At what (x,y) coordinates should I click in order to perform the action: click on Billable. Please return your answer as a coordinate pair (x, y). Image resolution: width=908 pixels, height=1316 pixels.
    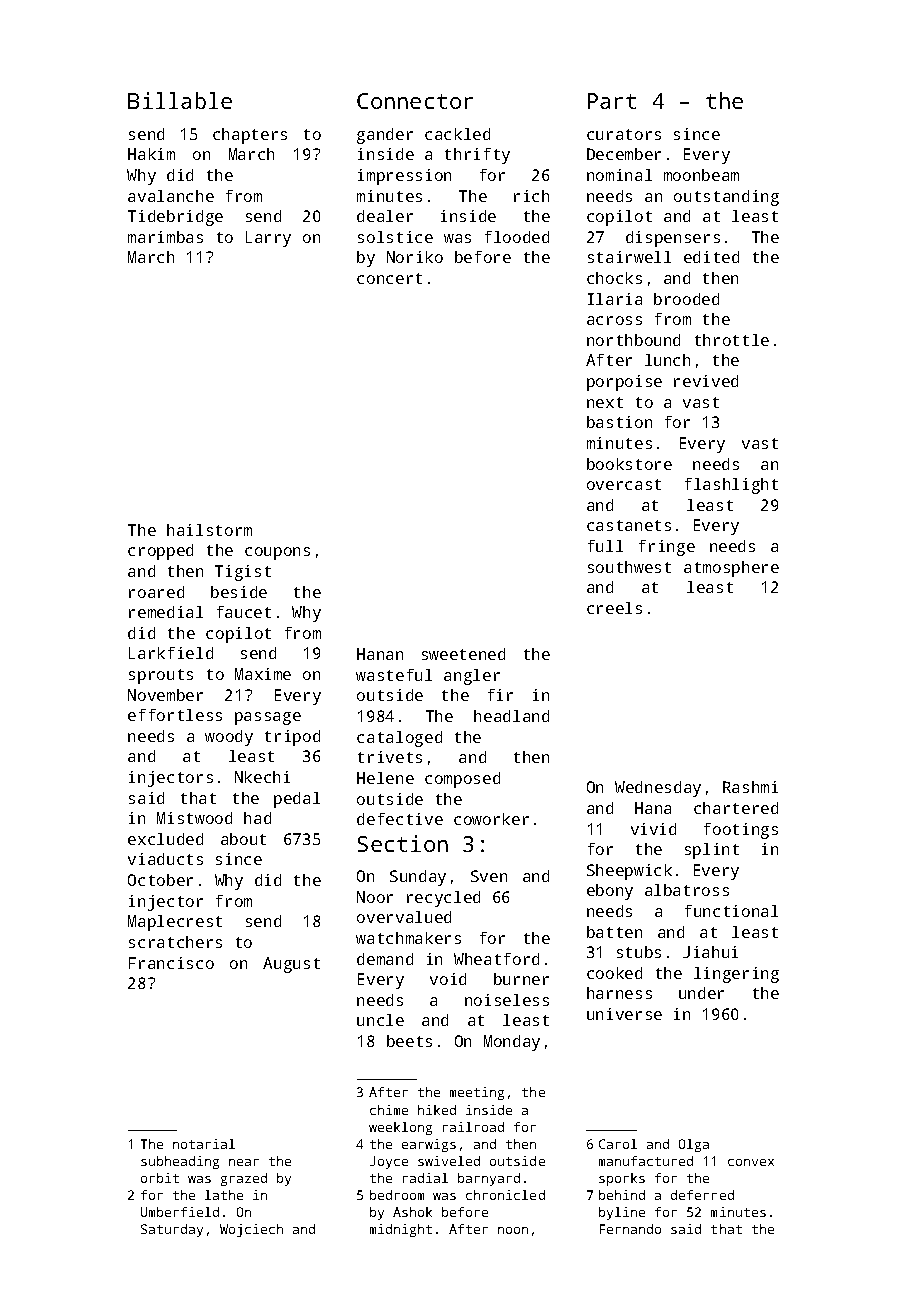
    Looking at the image, I should click on (180, 100).
